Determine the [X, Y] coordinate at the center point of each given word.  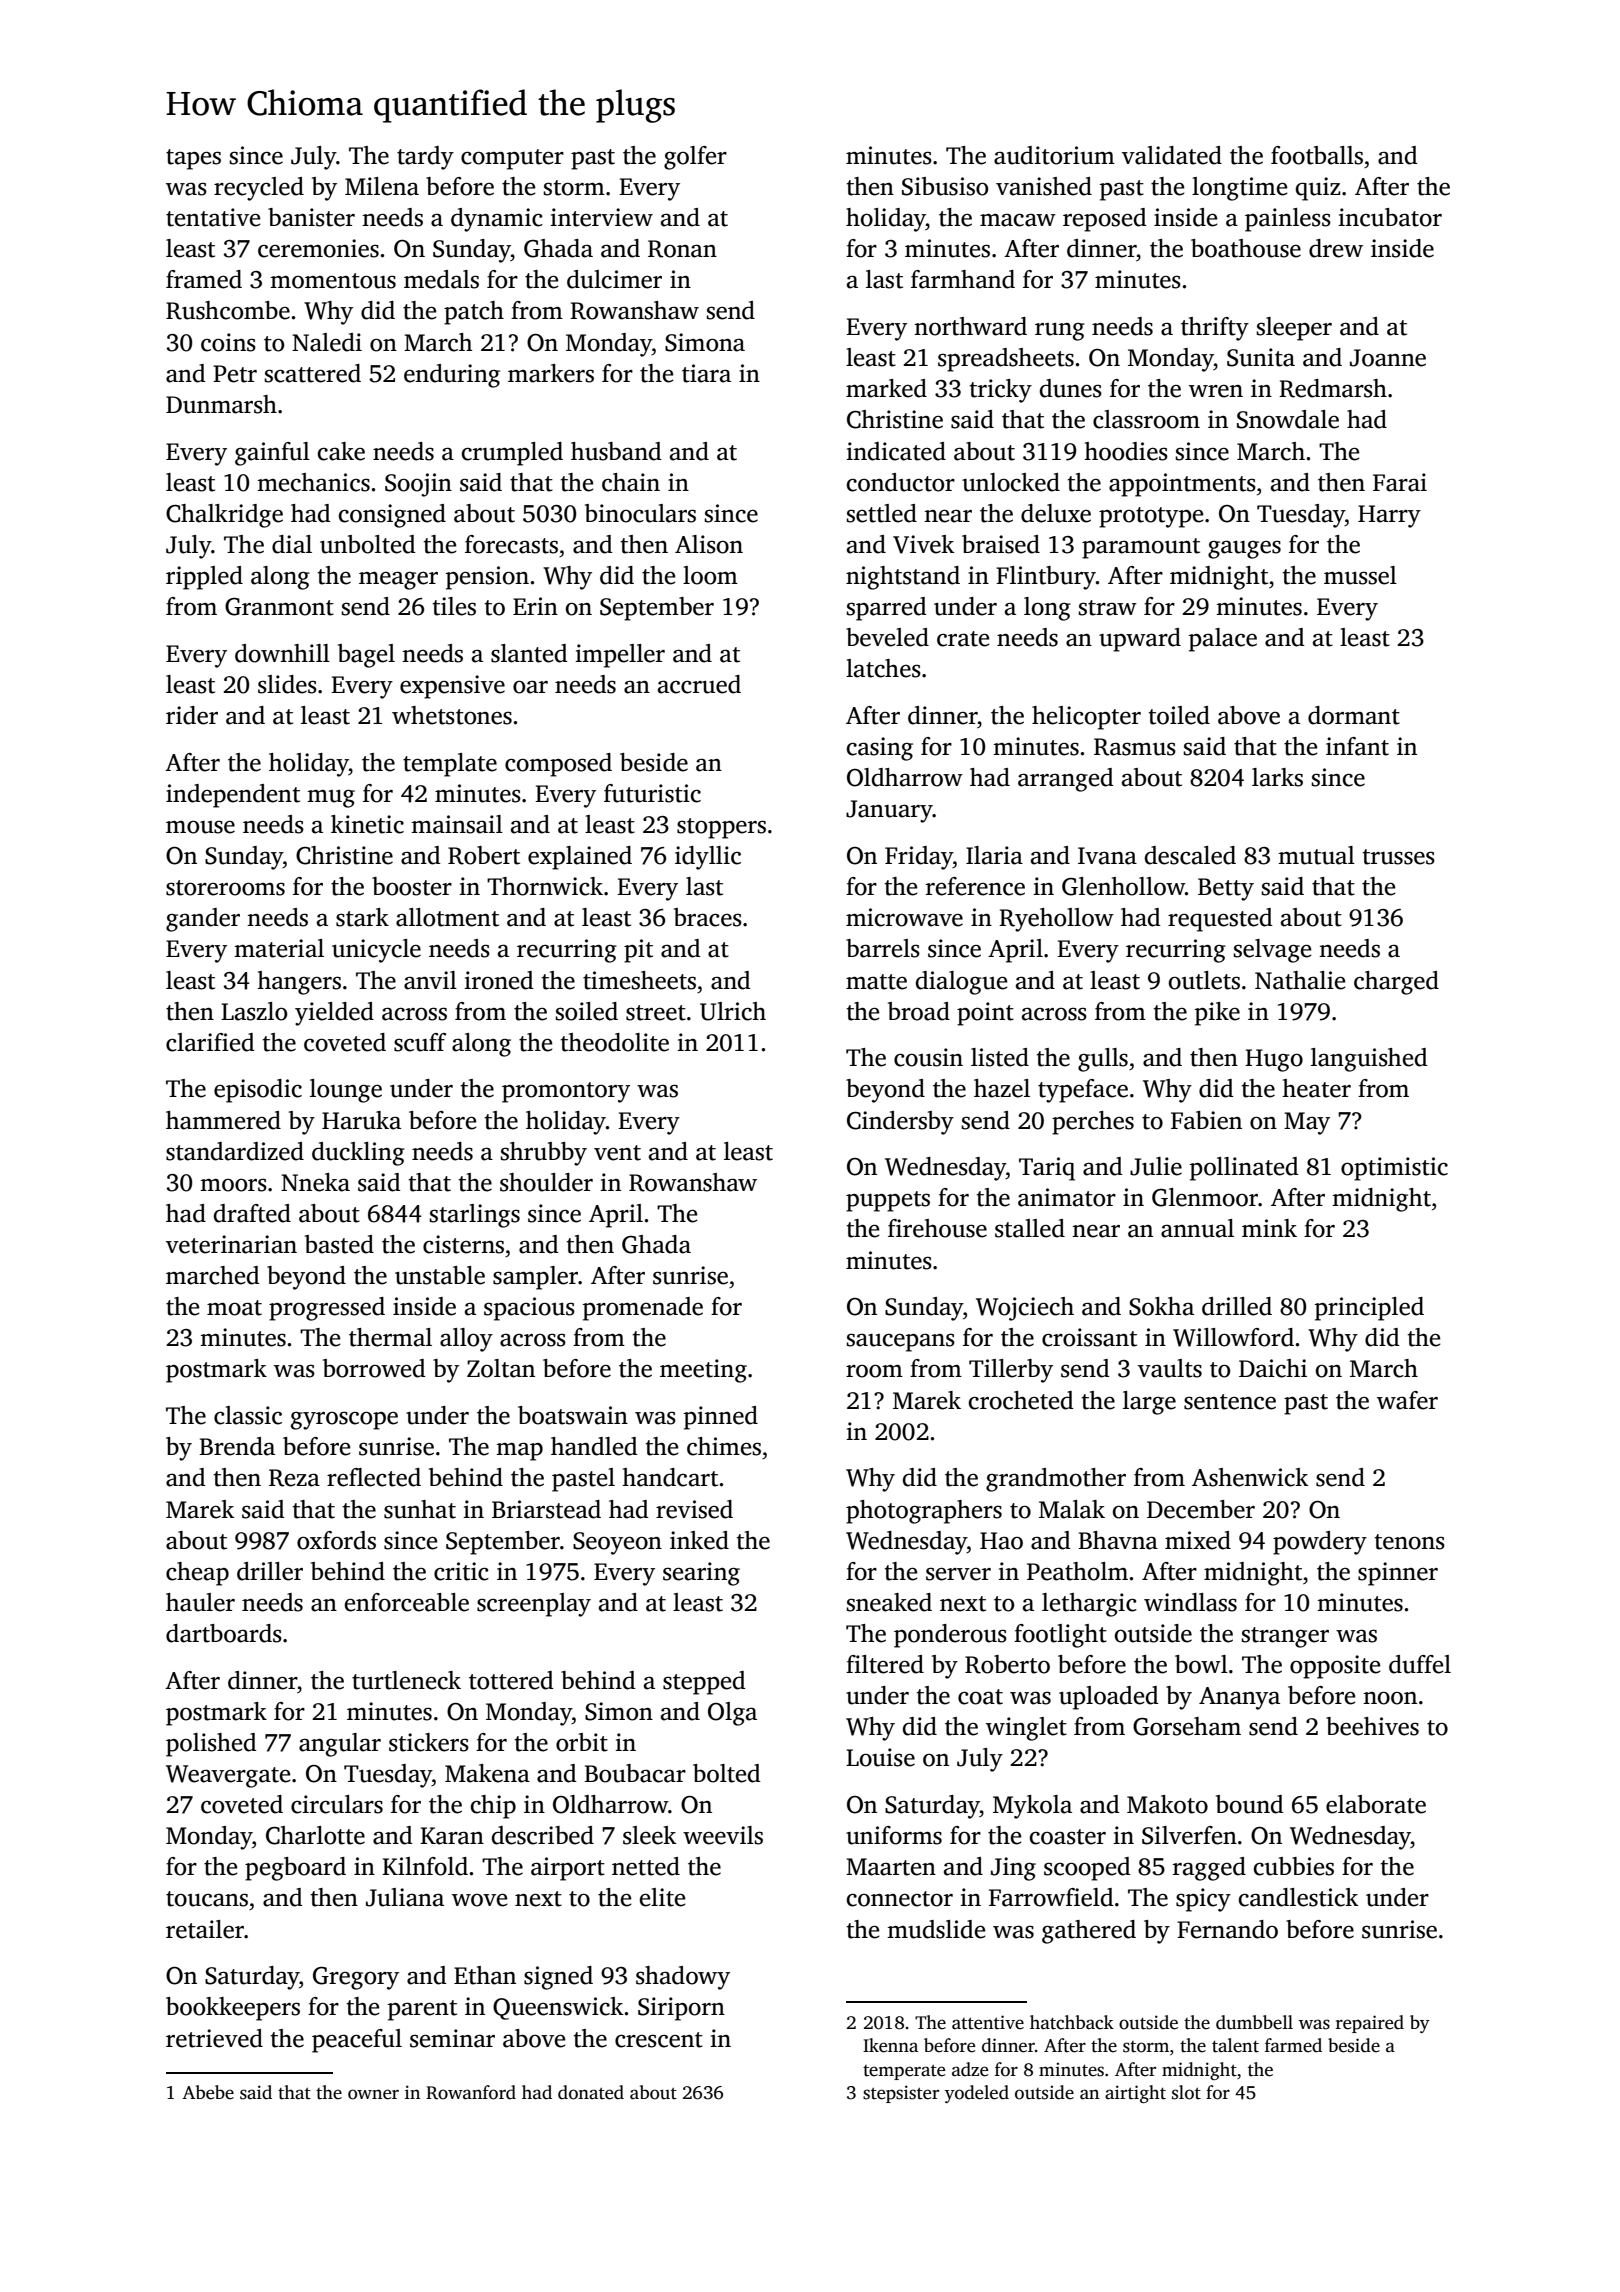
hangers [299, 983]
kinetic [367, 824]
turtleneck [406, 1680]
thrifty [1215, 329]
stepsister [901, 2094]
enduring [452, 376]
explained [580, 858]
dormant [1354, 715]
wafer [1407, 1400]
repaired [1370, 2024]
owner [373, 2094]
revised [694, 1509]
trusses [1399, 857]
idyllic [708, 858]
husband [616, 451]
